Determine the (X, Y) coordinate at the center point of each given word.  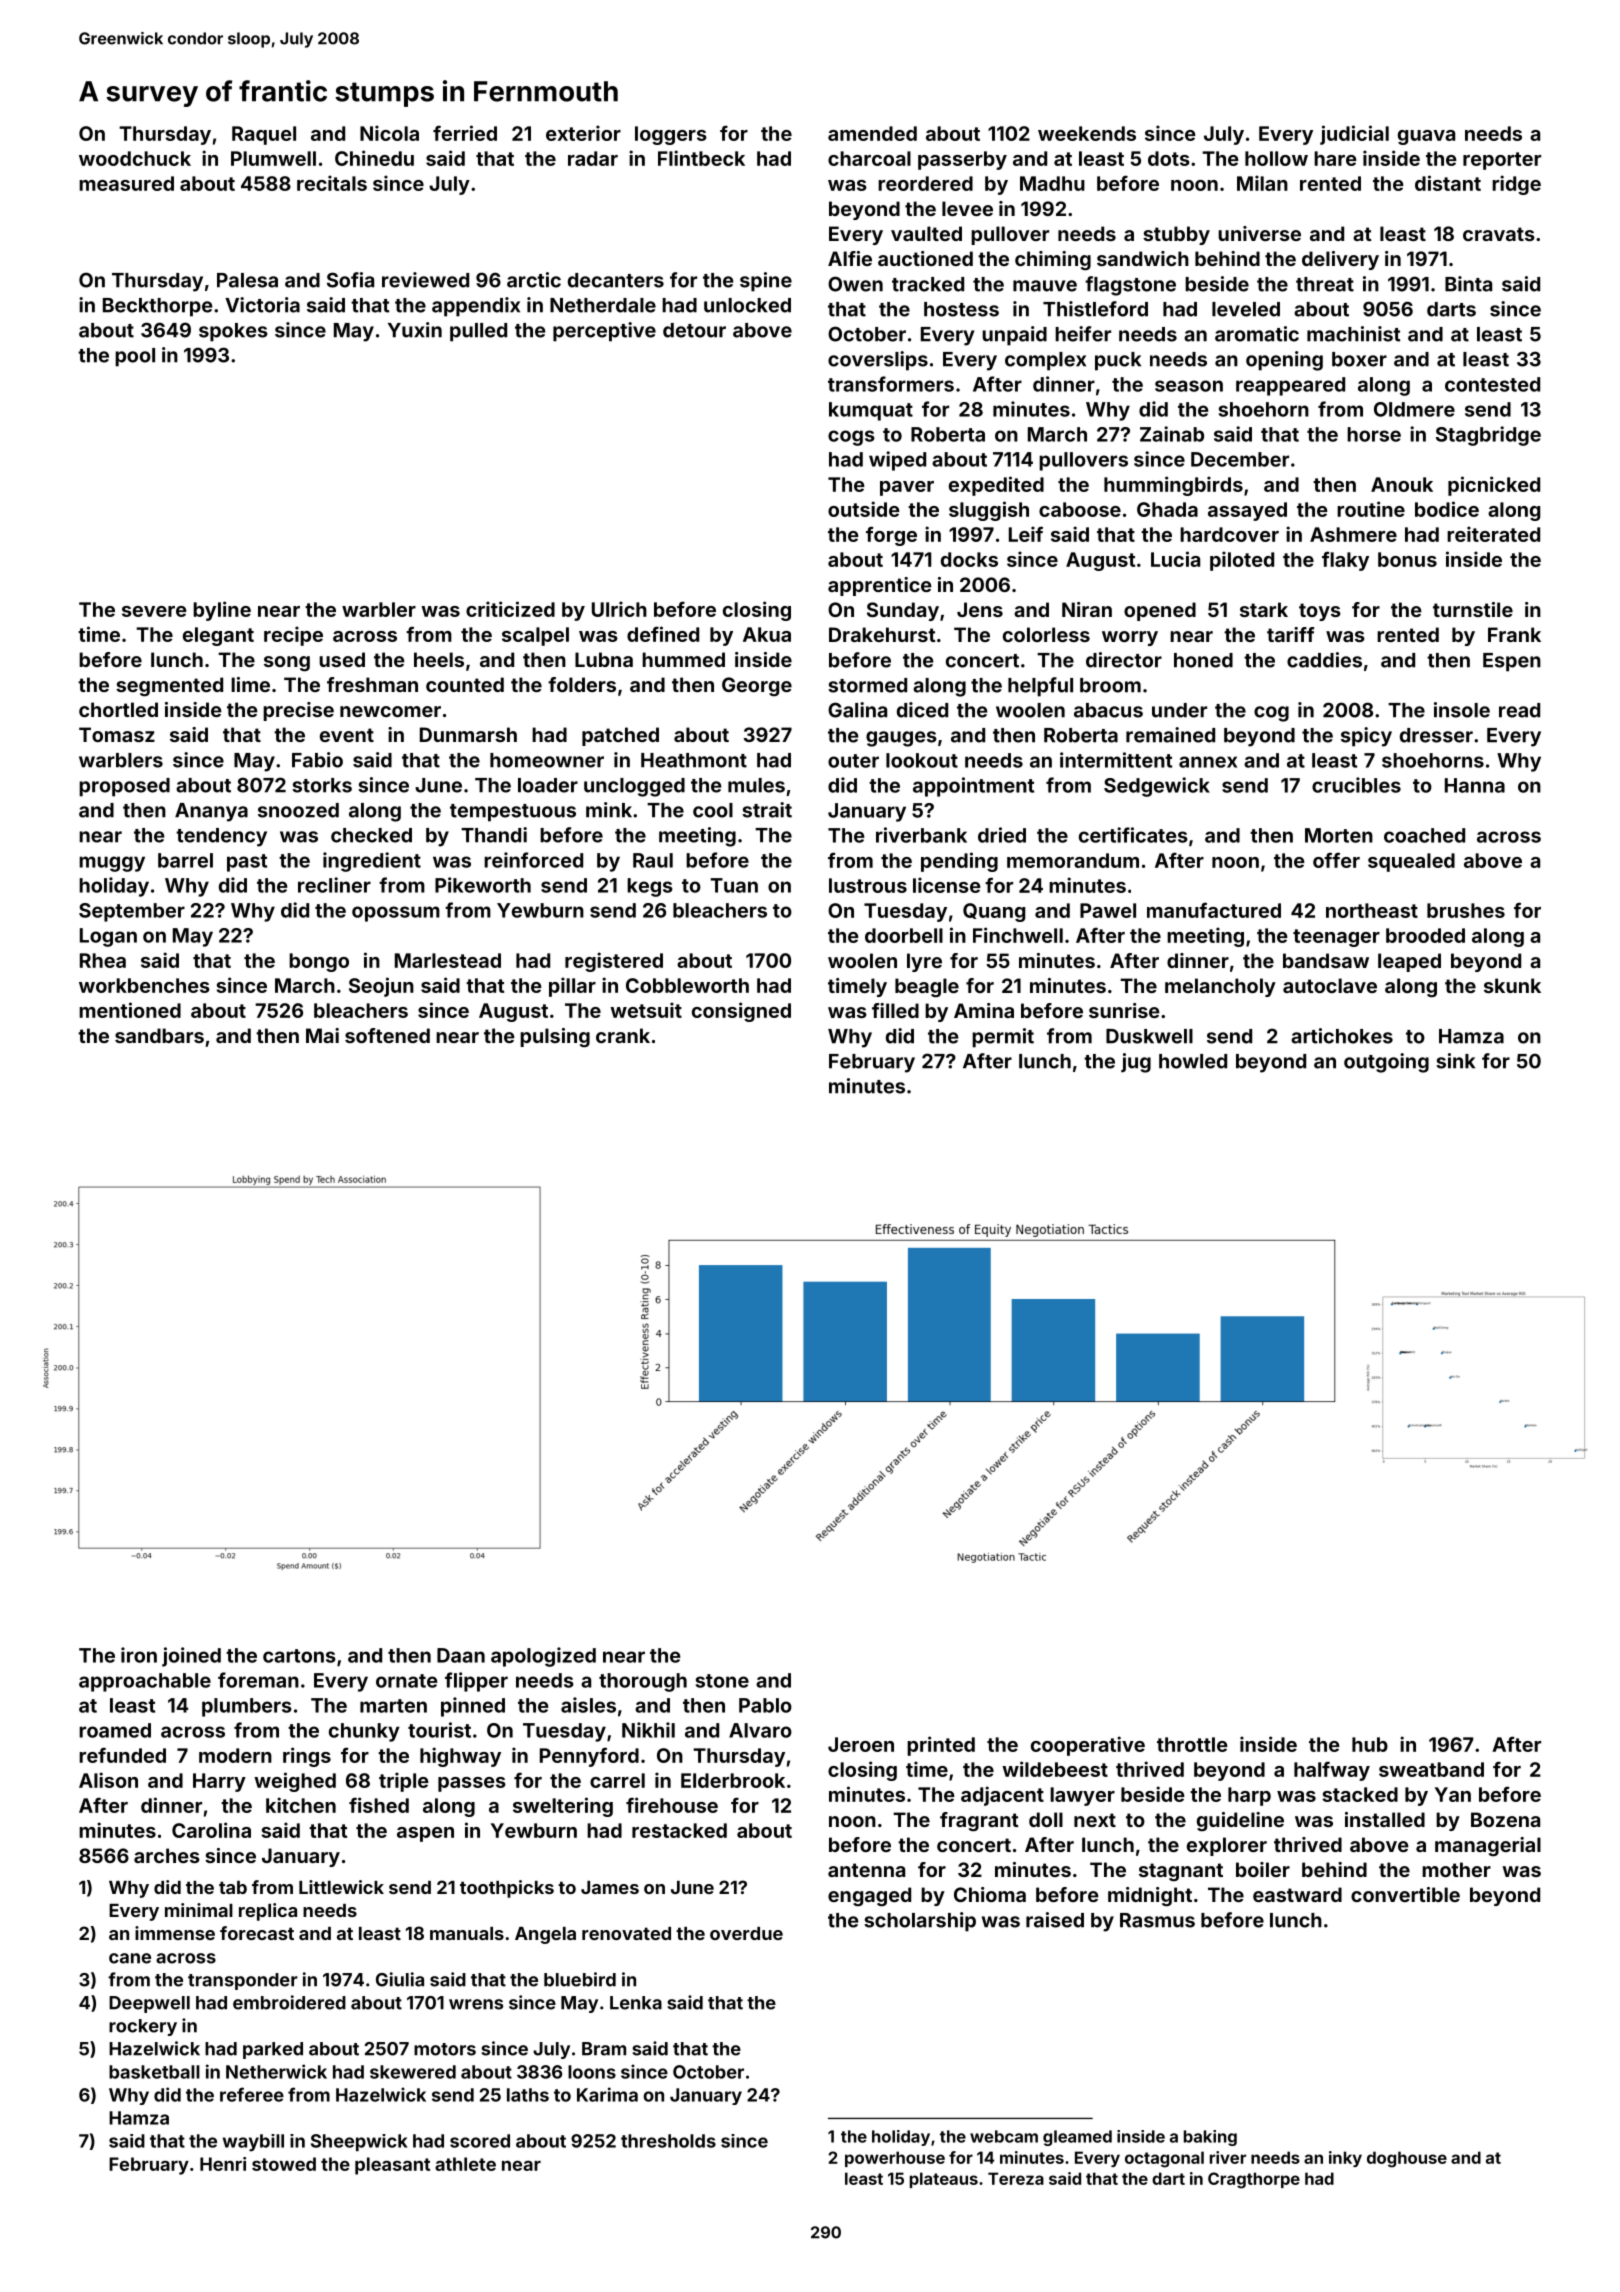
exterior (583, 133)
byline (222, 611)
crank (623, 1035)
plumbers (247, 1707)
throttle (1192, 1744)
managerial (1488, 1847)
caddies (1324, 660)
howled (1193, 1061)
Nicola (389, 133)
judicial (1354, 135)
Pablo (765, 1705)
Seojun (381, 987)
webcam (1004, 2136)
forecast (257, 1933)
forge (891, 536)
